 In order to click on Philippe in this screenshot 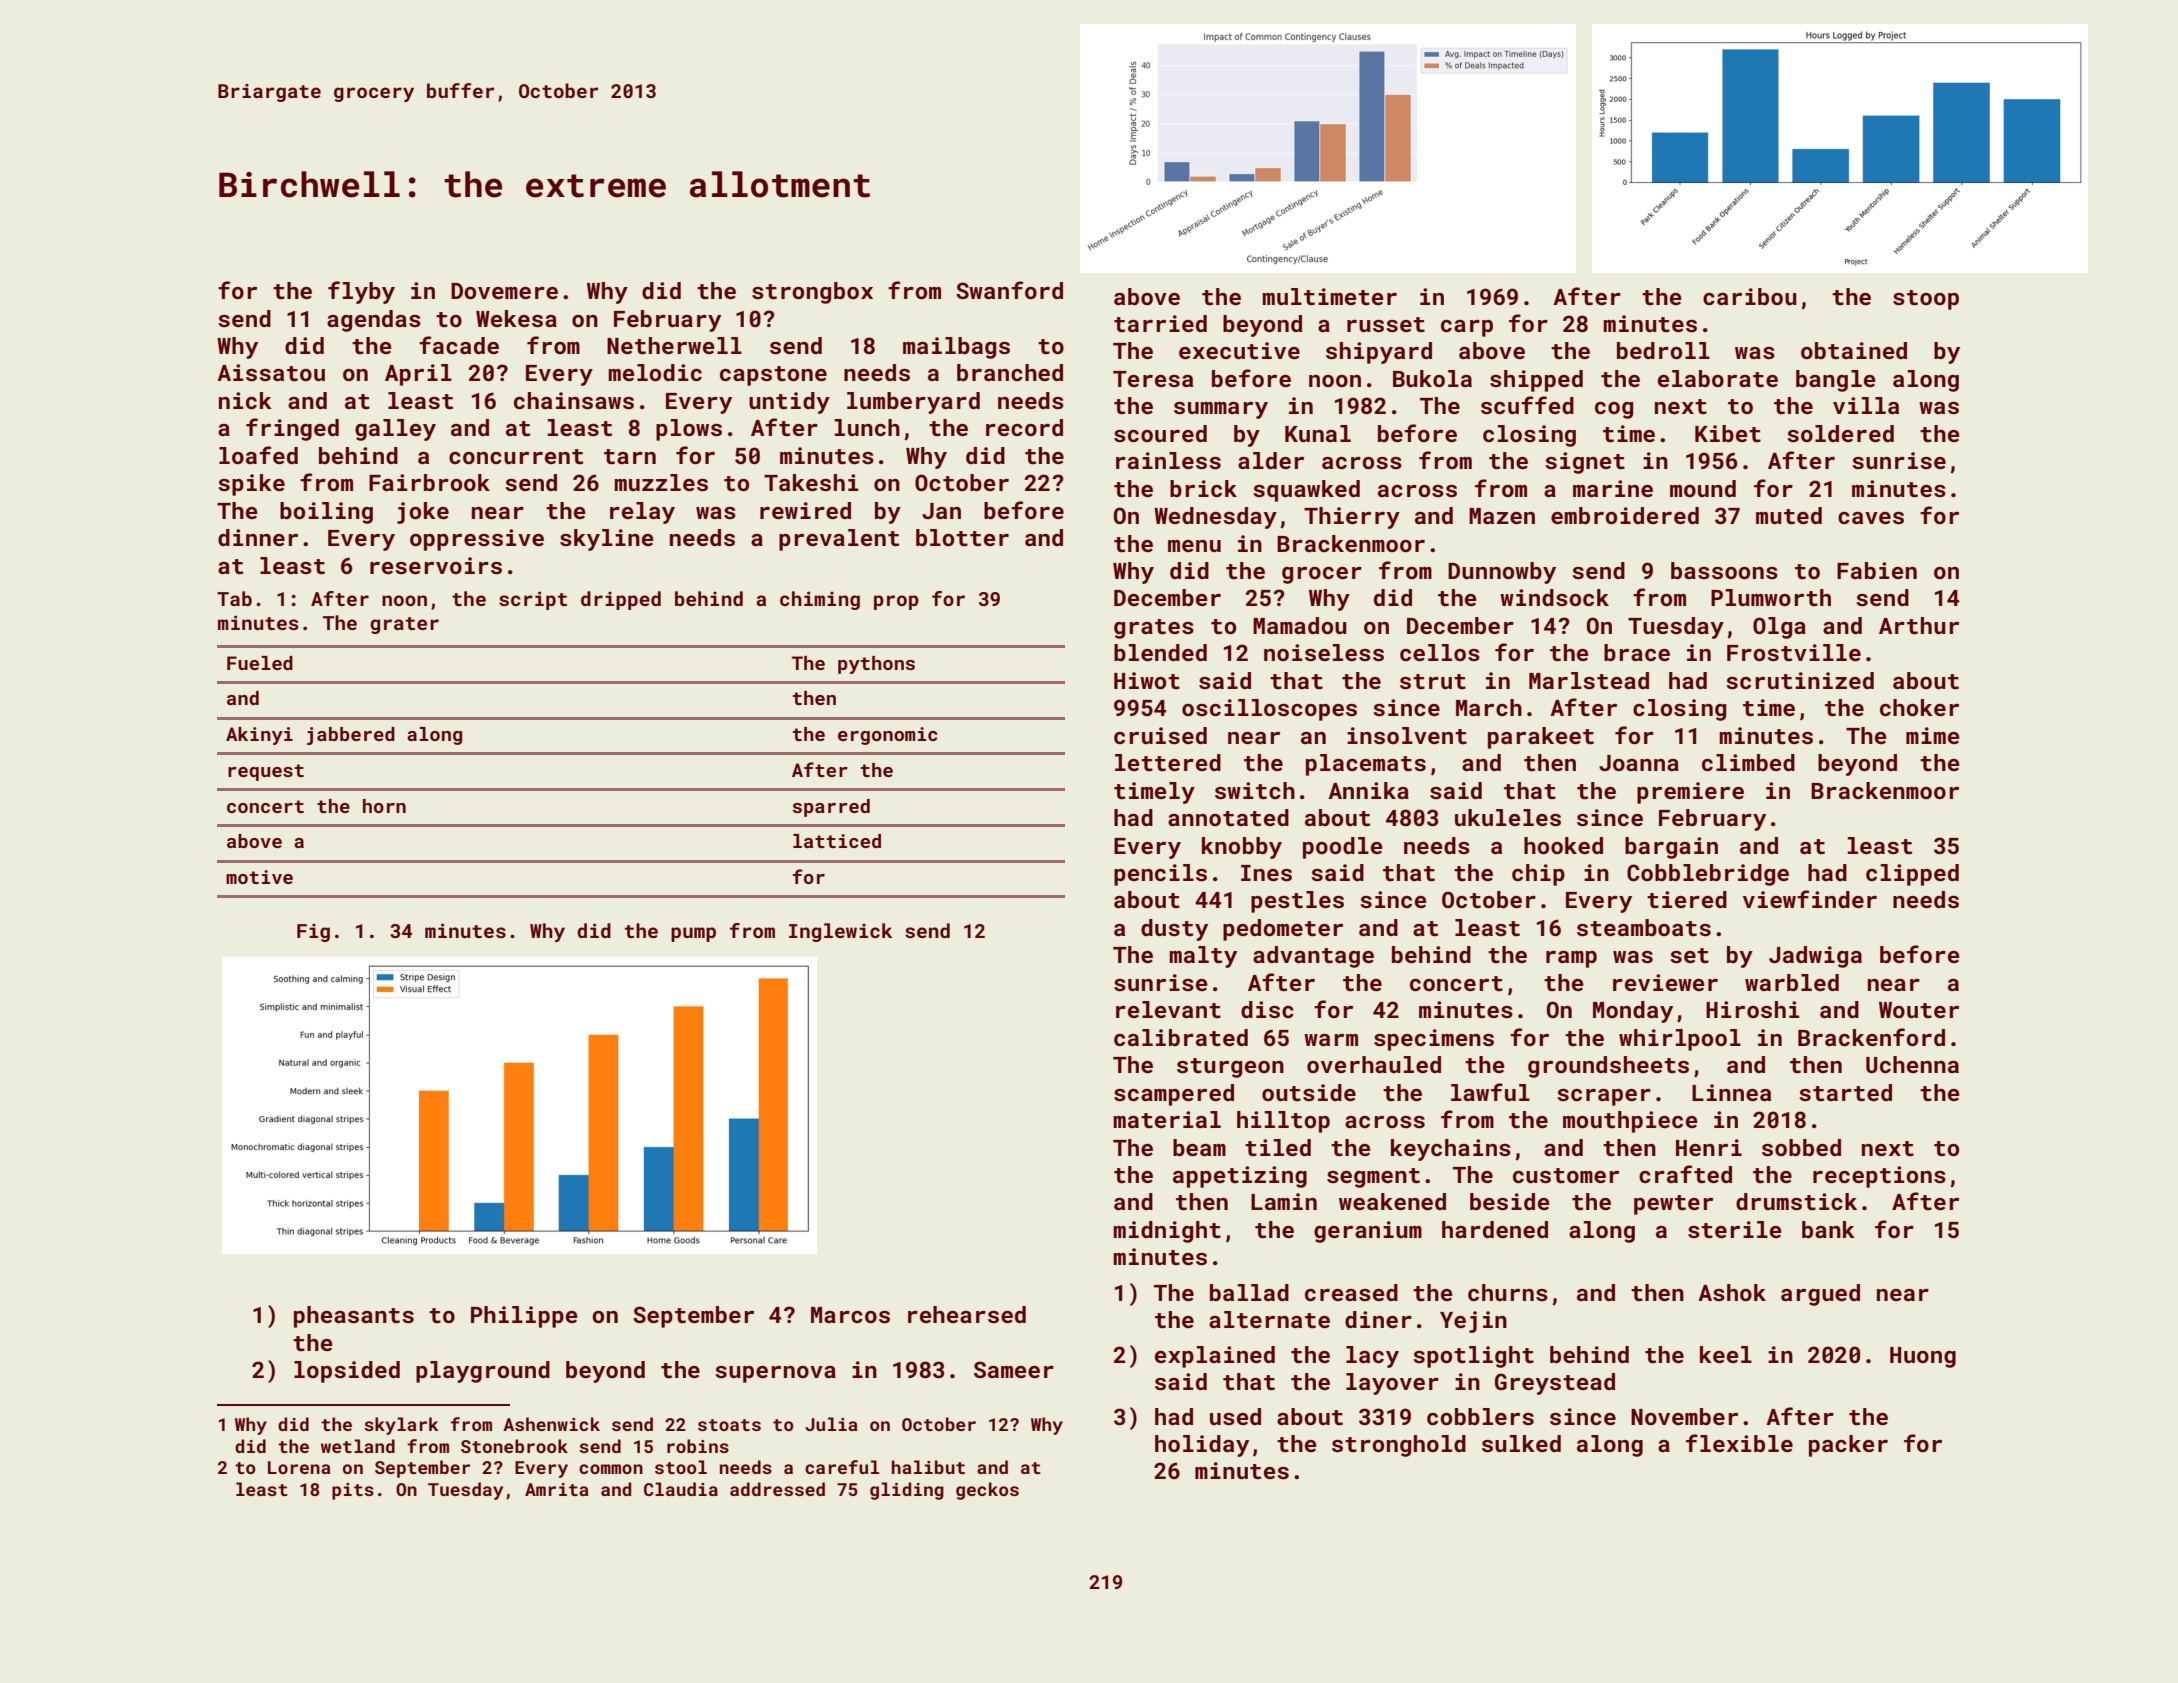, I will do `click(524, 1317)`.
